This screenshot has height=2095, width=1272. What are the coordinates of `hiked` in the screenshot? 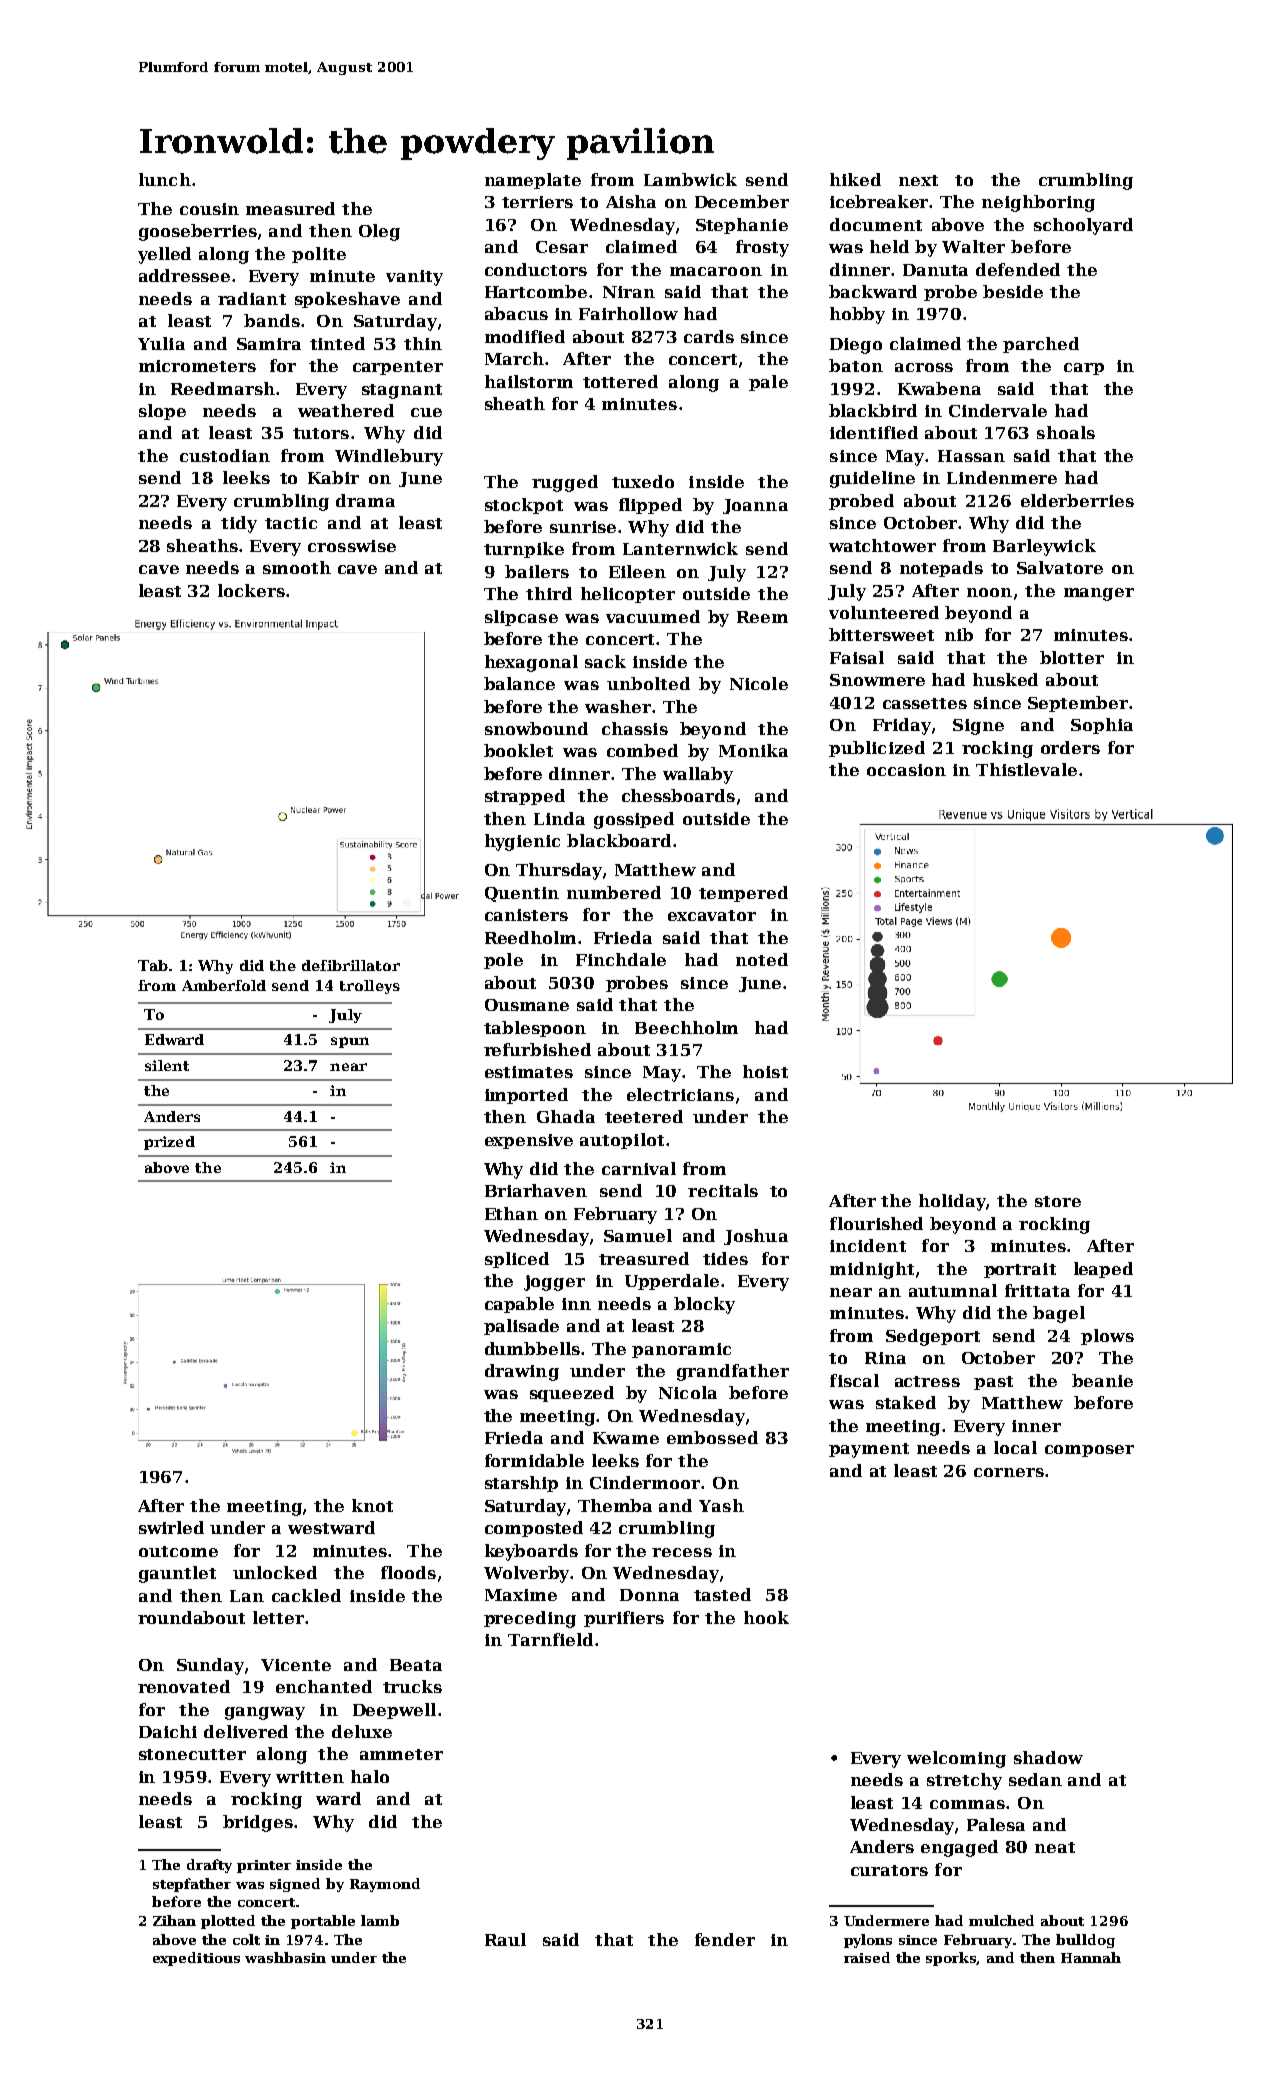 It's located at (855, 179).
